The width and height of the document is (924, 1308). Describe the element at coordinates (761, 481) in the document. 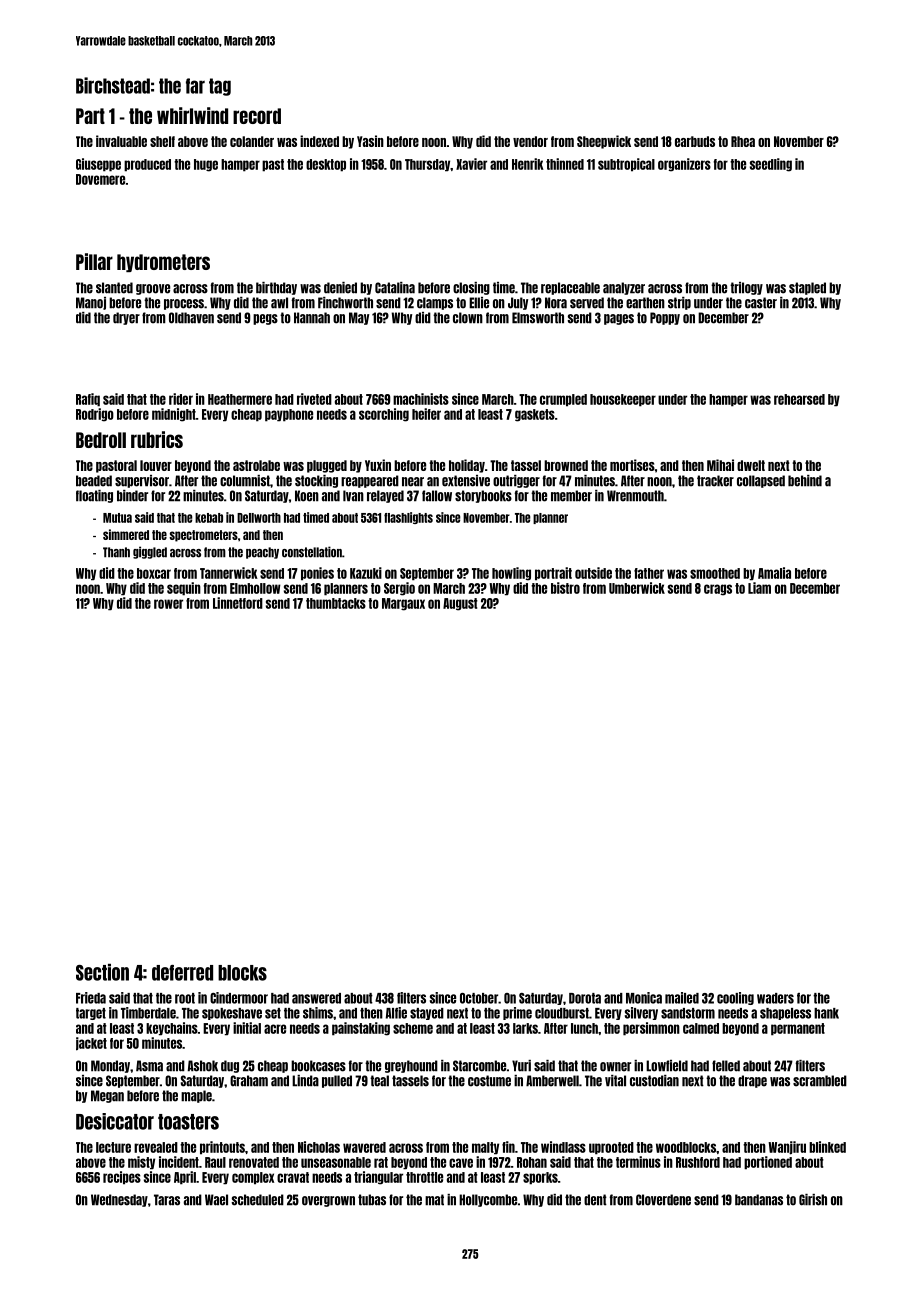

I see `collapsed` at that location.
